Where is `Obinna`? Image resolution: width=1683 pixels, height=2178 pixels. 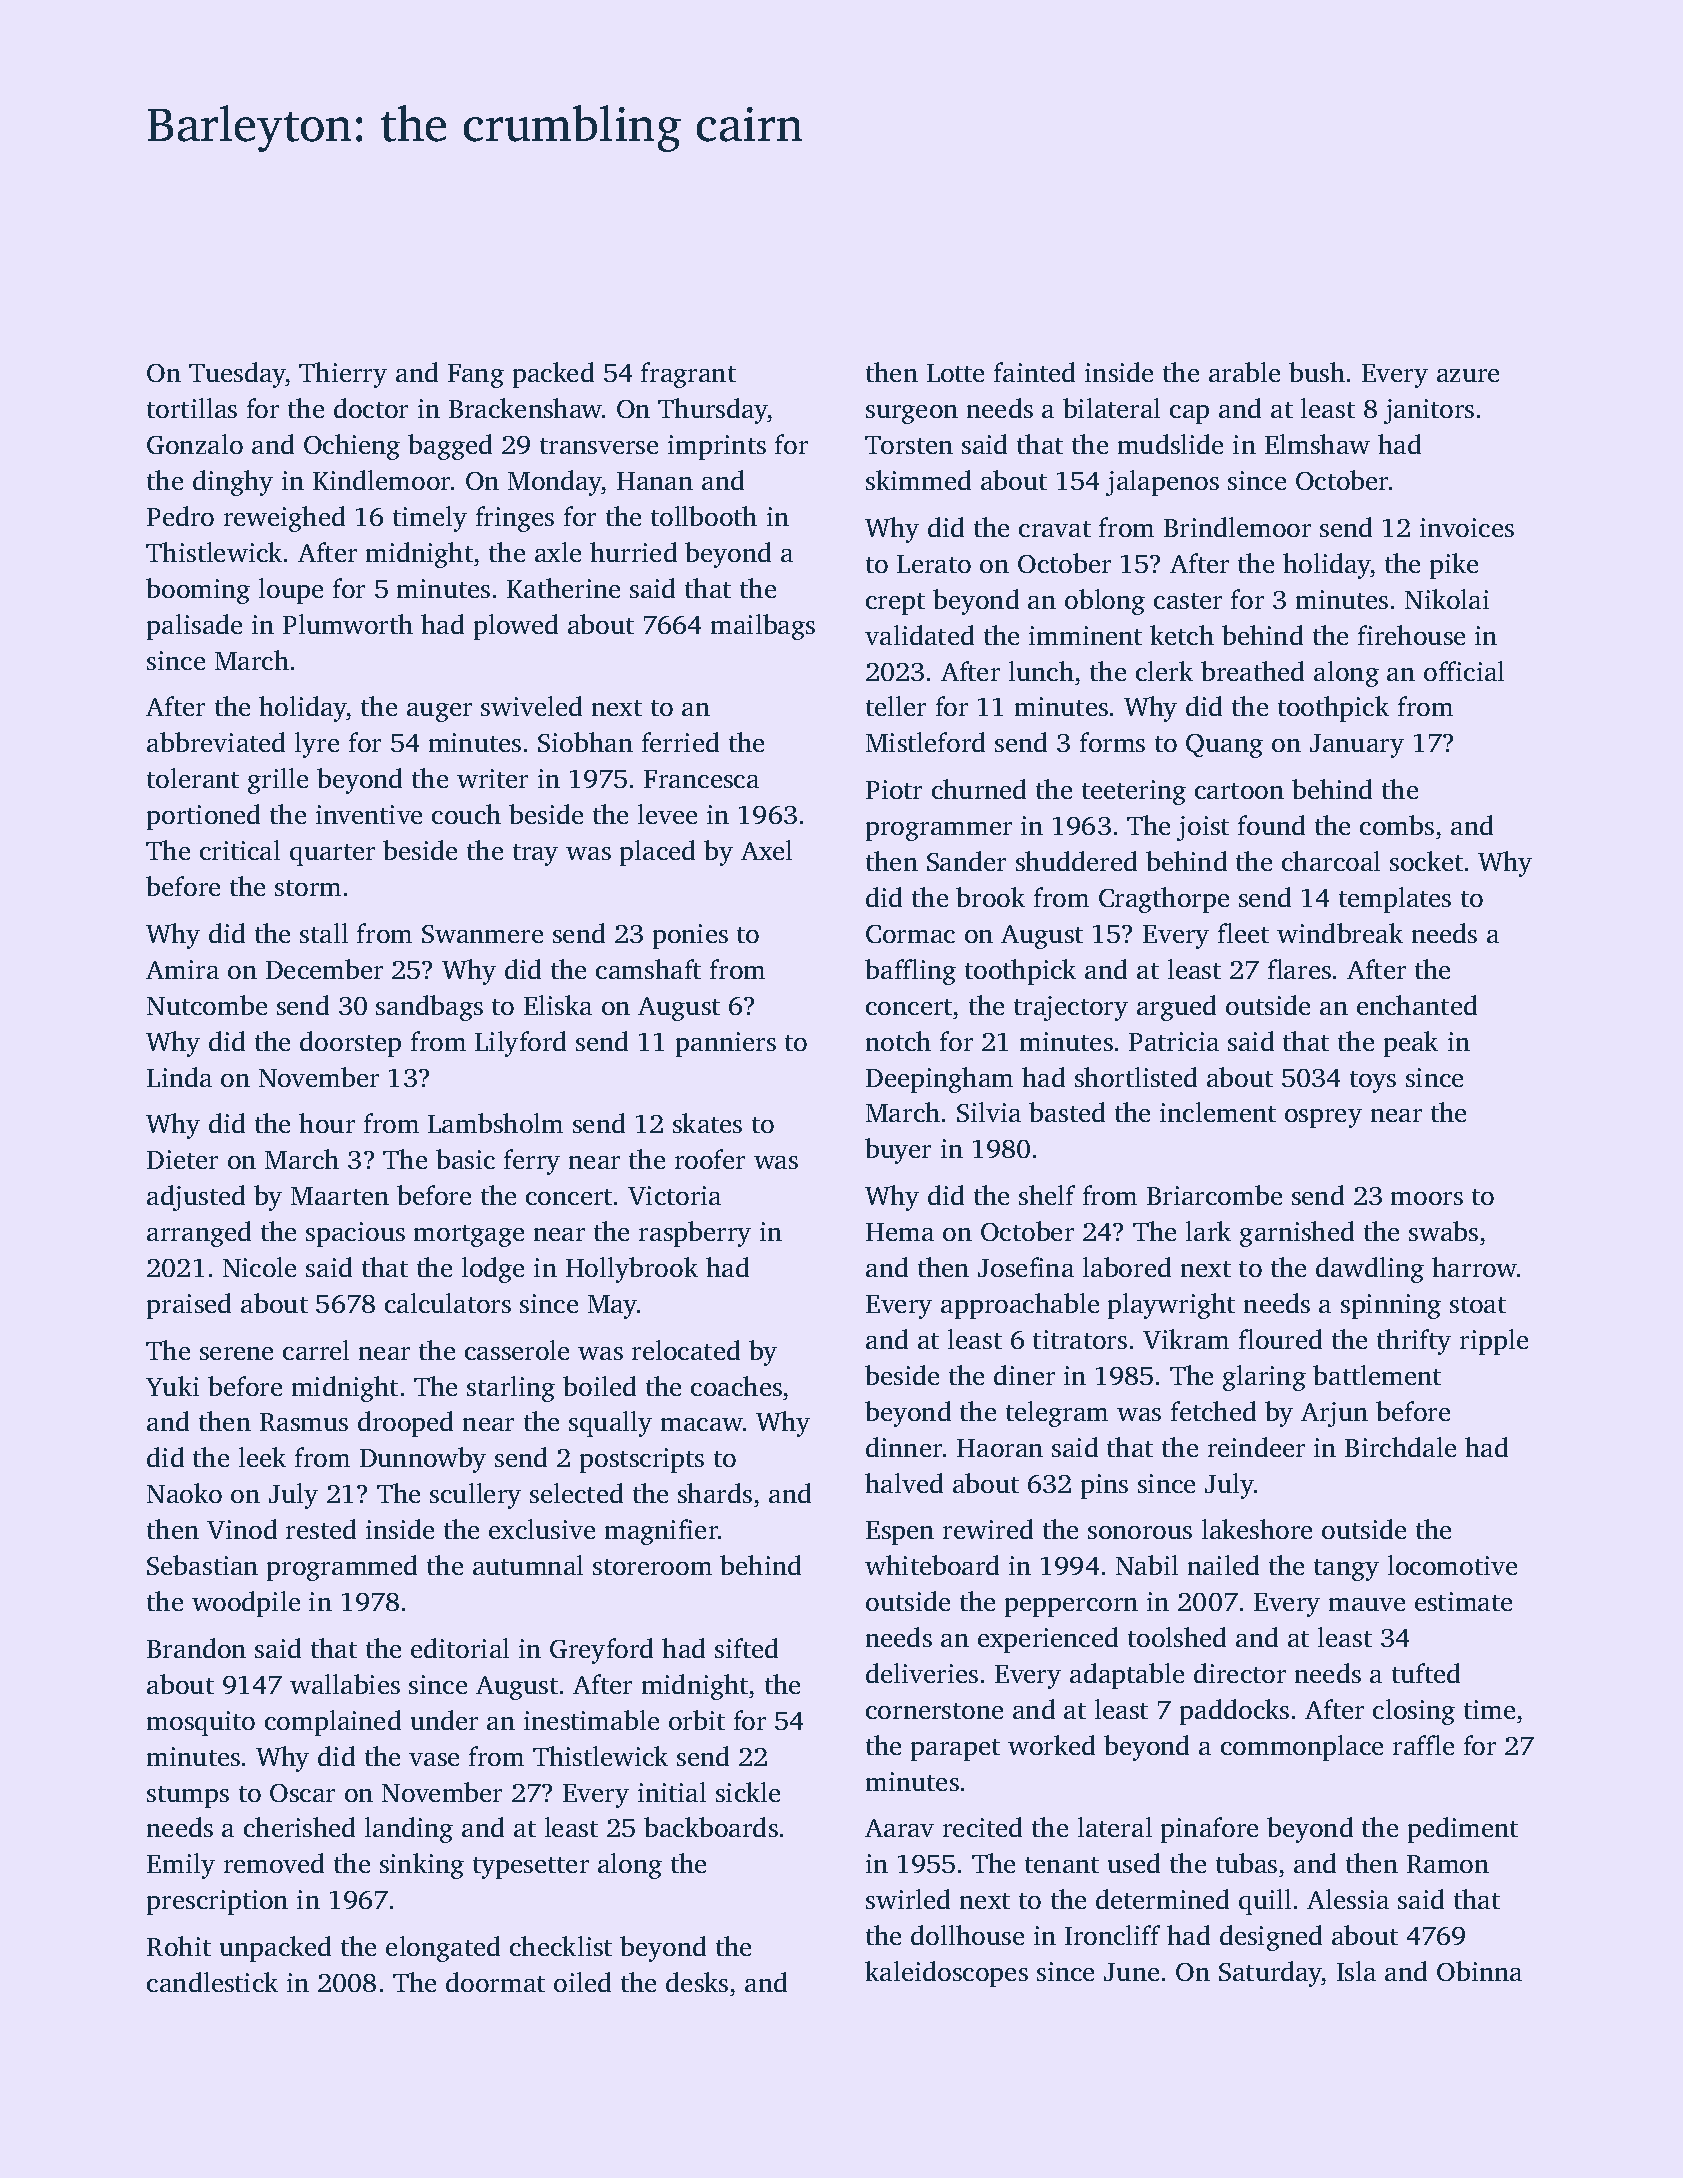 Obinna is located at coordinates (1479, 1971).
